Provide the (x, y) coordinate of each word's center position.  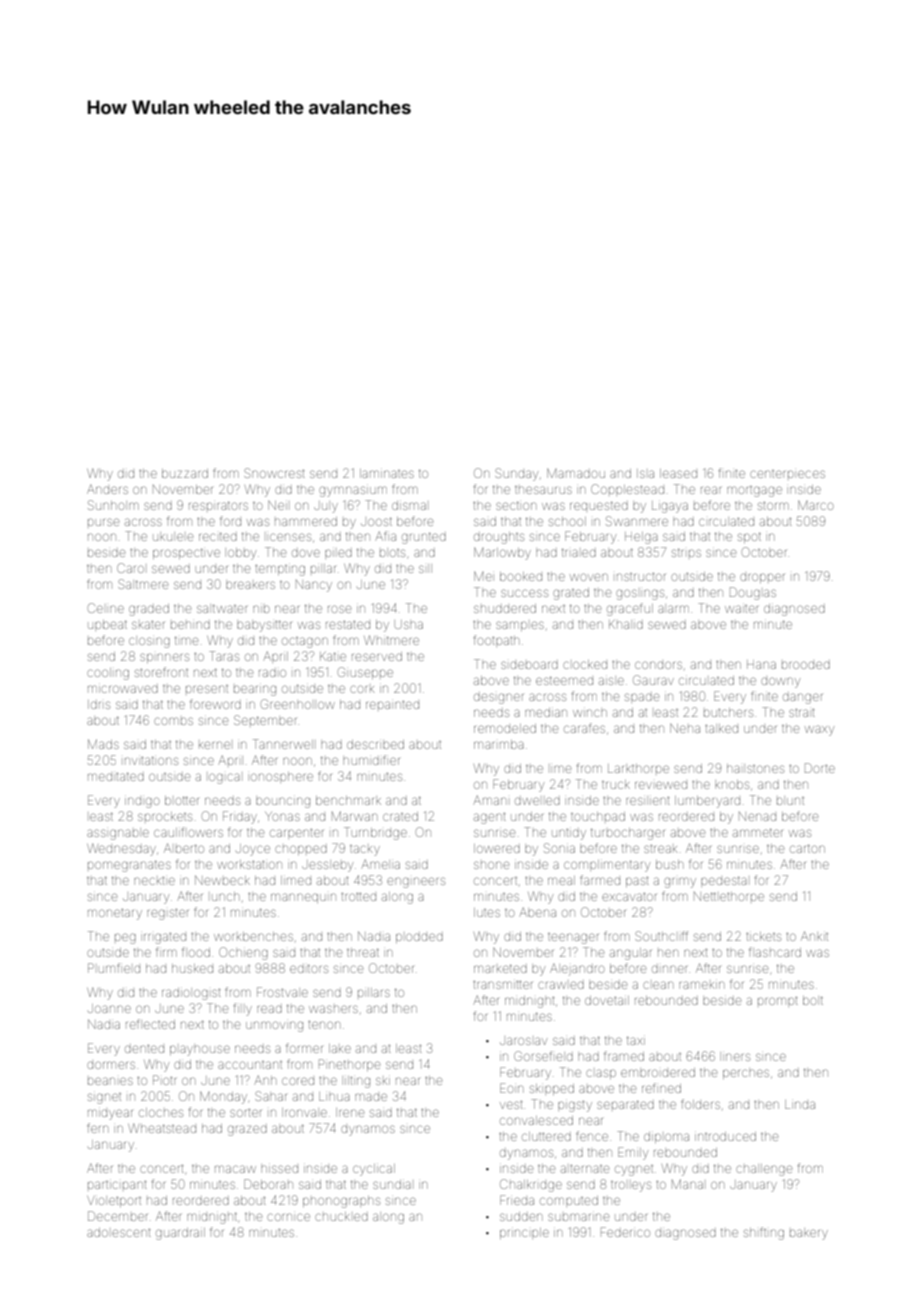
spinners (164, 658)
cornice (288, 1217)
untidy (569, 834)
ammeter (758, 832)
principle (524, 1233)
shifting (764, 1233)
